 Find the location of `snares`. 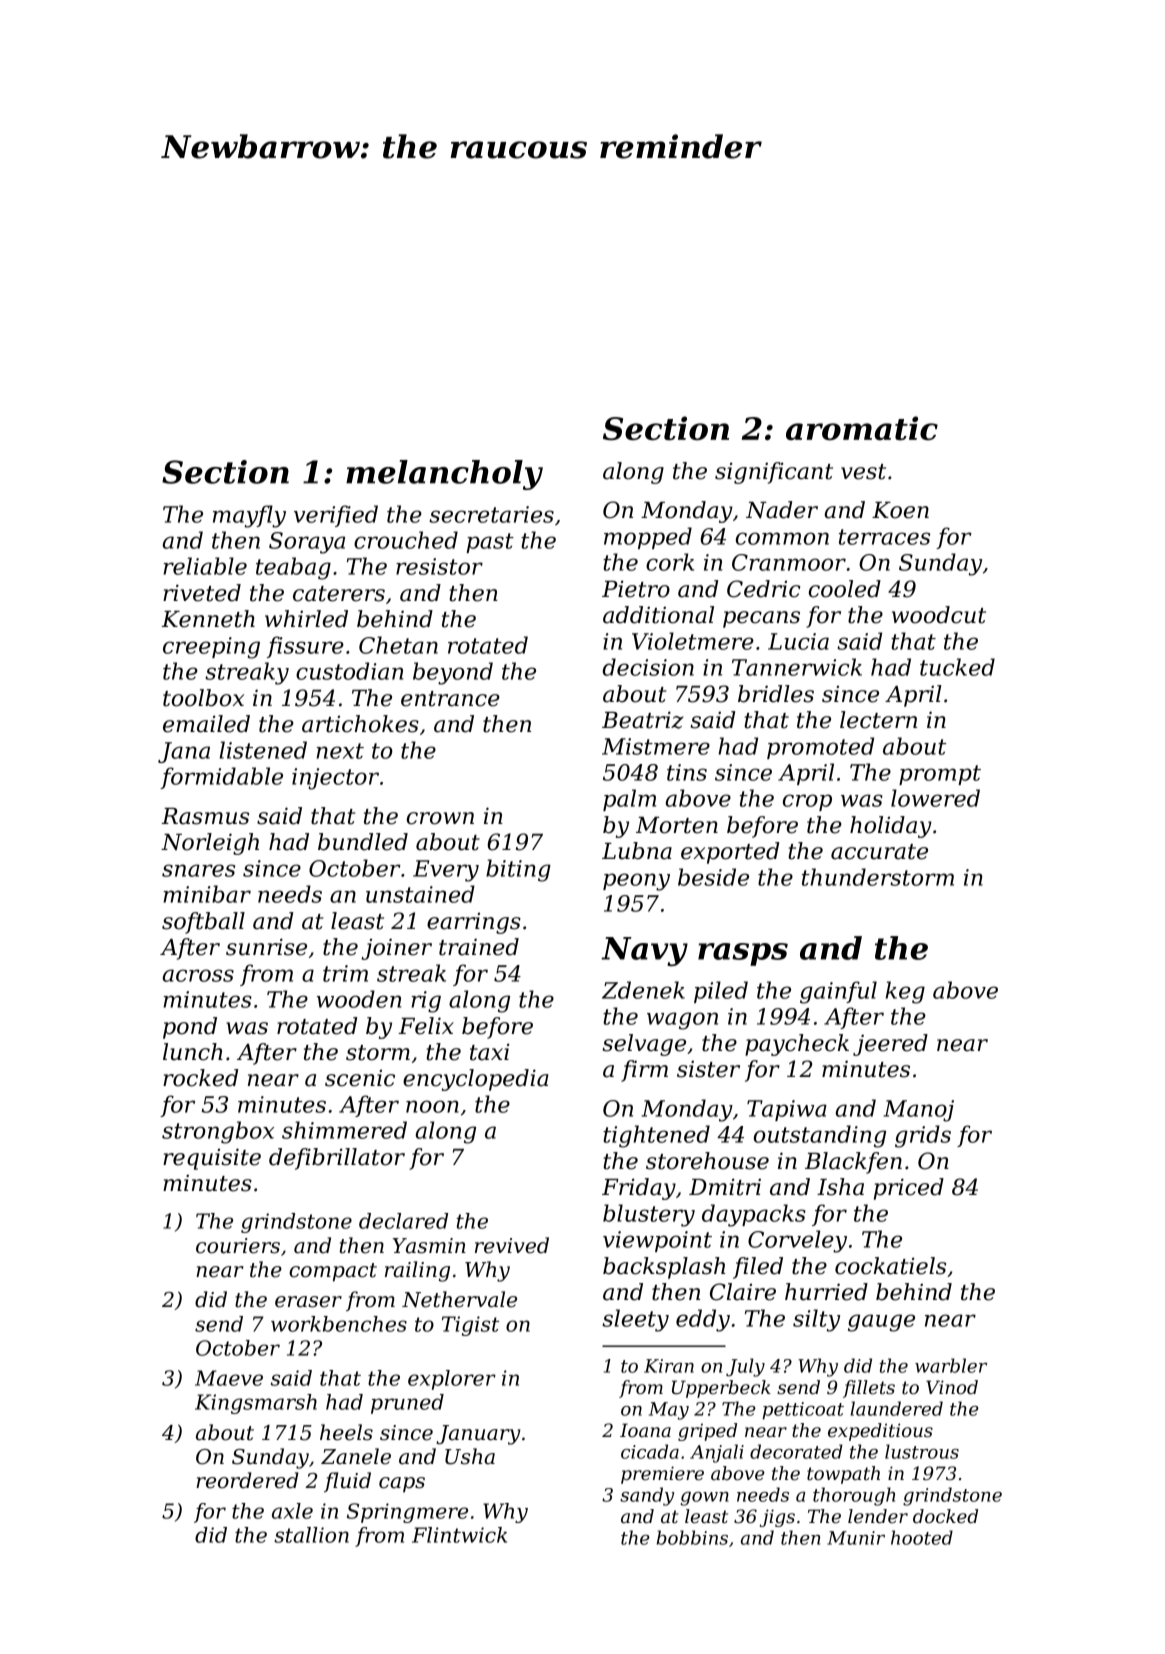

snares is located at coordinates (198, 870).
